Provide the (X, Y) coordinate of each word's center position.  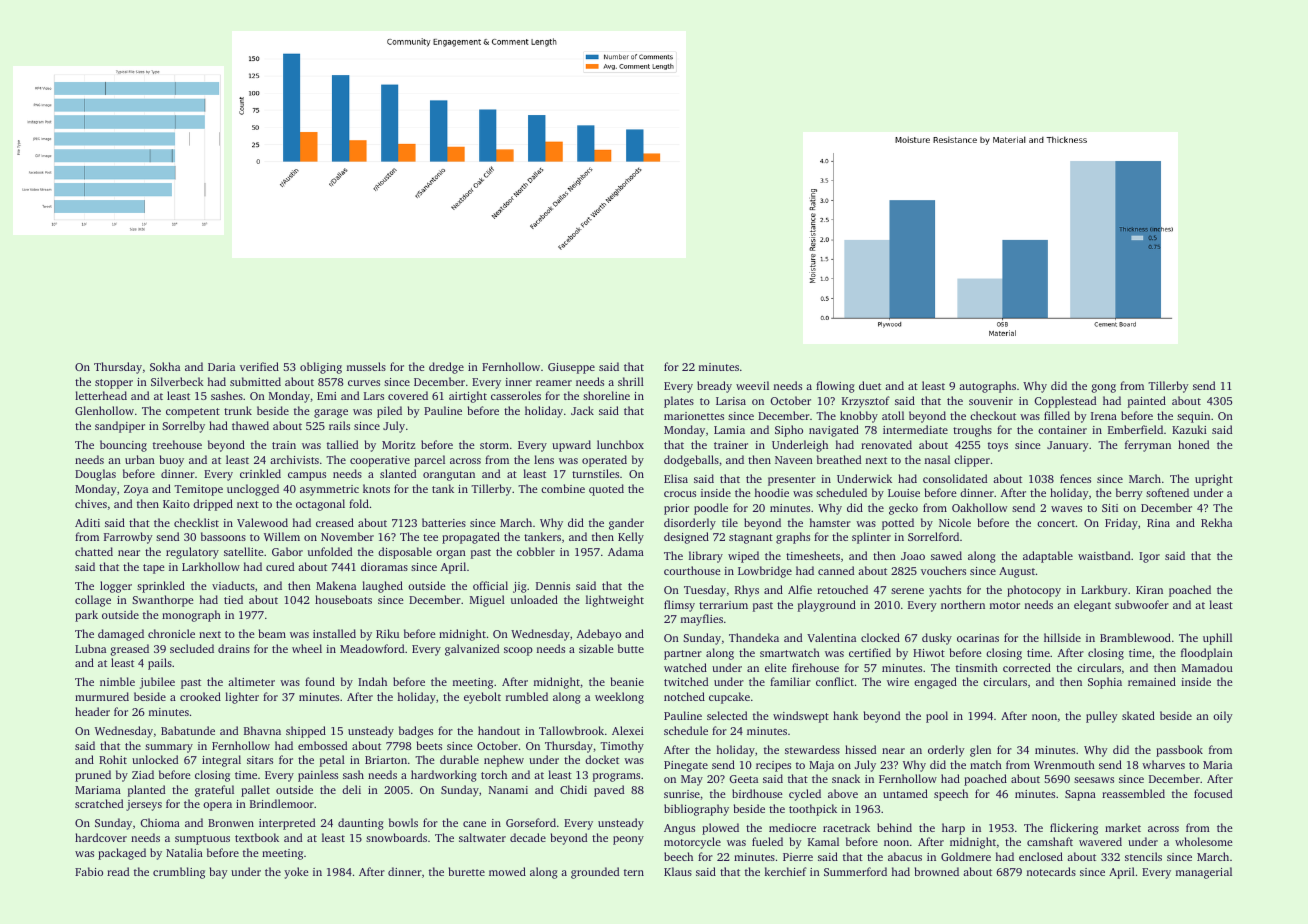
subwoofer (1142, 604)
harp (953, 829)
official (490, 585)
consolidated (955, 478)
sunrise (682, 794)
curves (364, 383)
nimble (117, 681)
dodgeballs (691, 461)
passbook (1179, 751)
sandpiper (120, 427)
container (1062, 430)
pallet (255, 791)
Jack (582, 410)
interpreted (287, 824)
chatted (94, 551)
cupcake (729, 698)
